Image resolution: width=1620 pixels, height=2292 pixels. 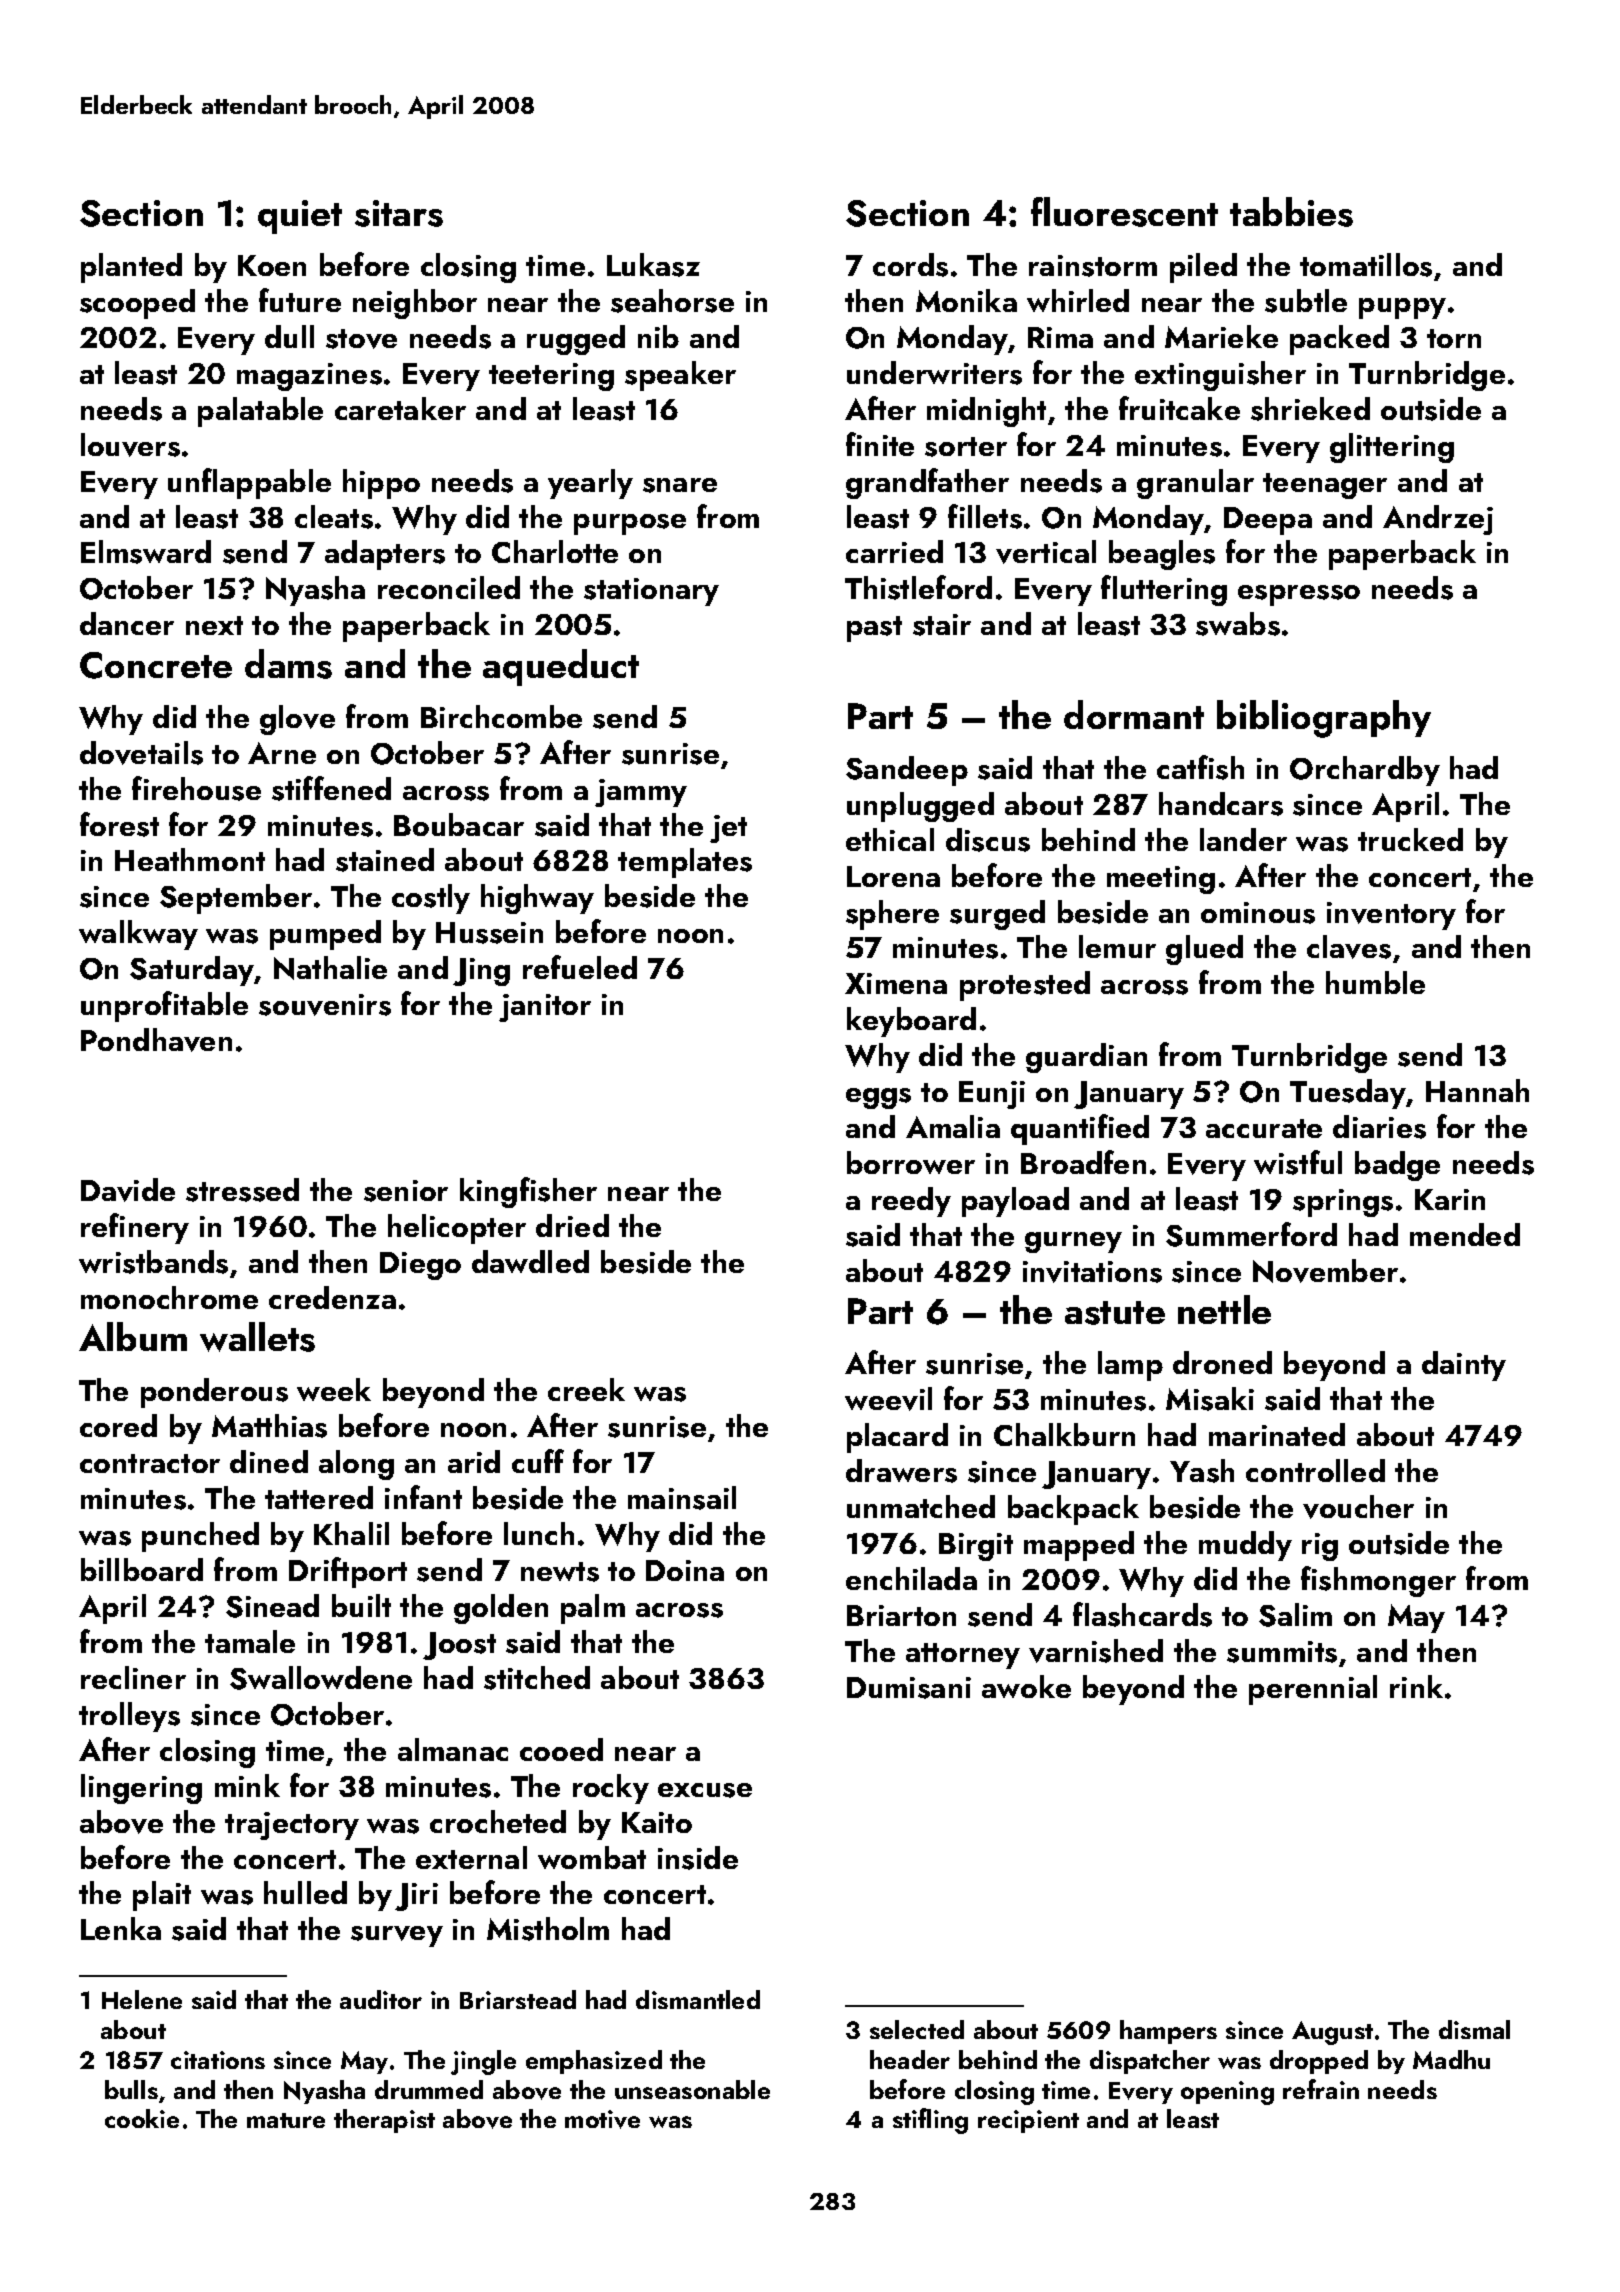 I want to click on sitars, so click(x=399, y=213).
